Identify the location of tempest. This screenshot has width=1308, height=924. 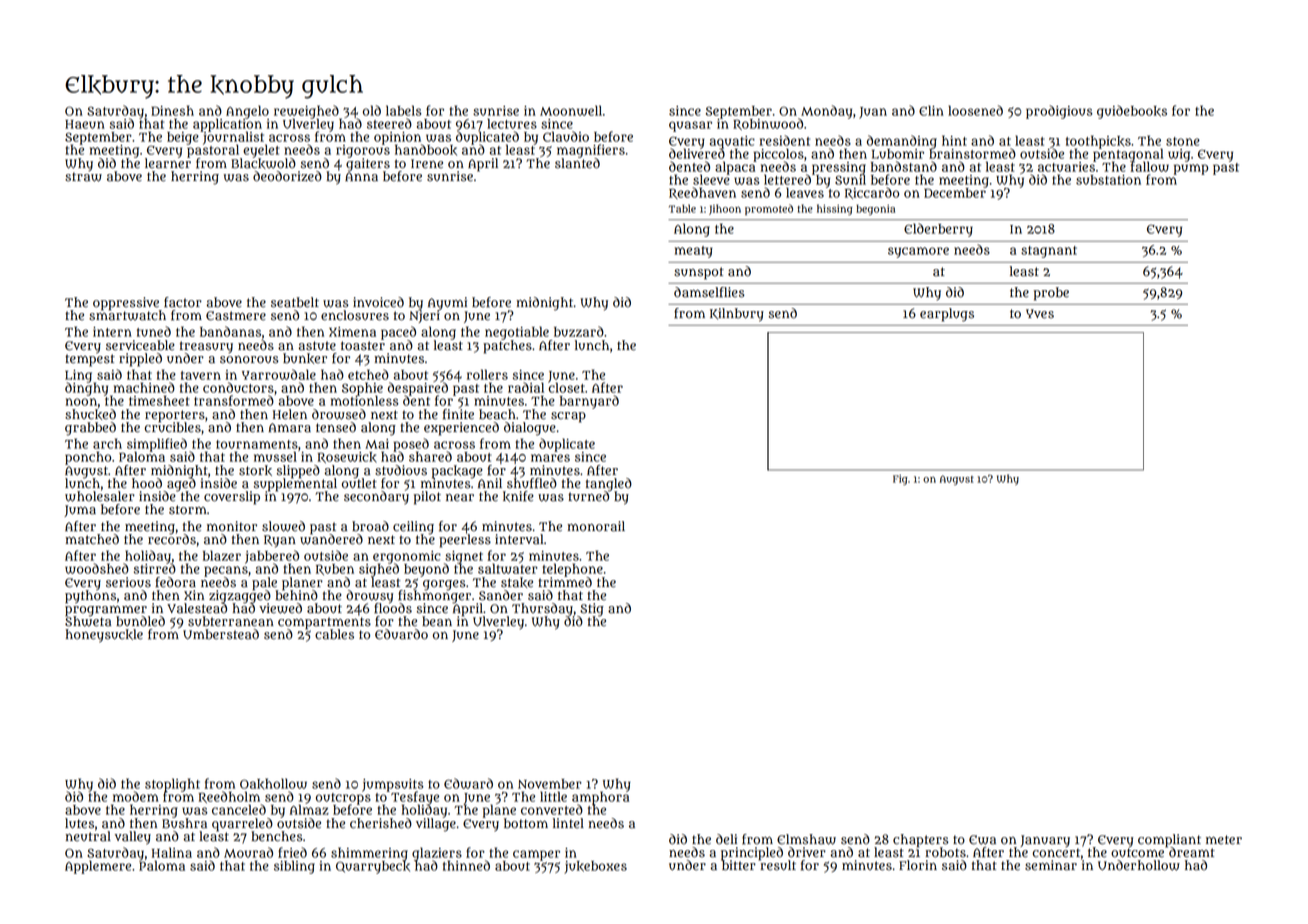
(90, 360).
